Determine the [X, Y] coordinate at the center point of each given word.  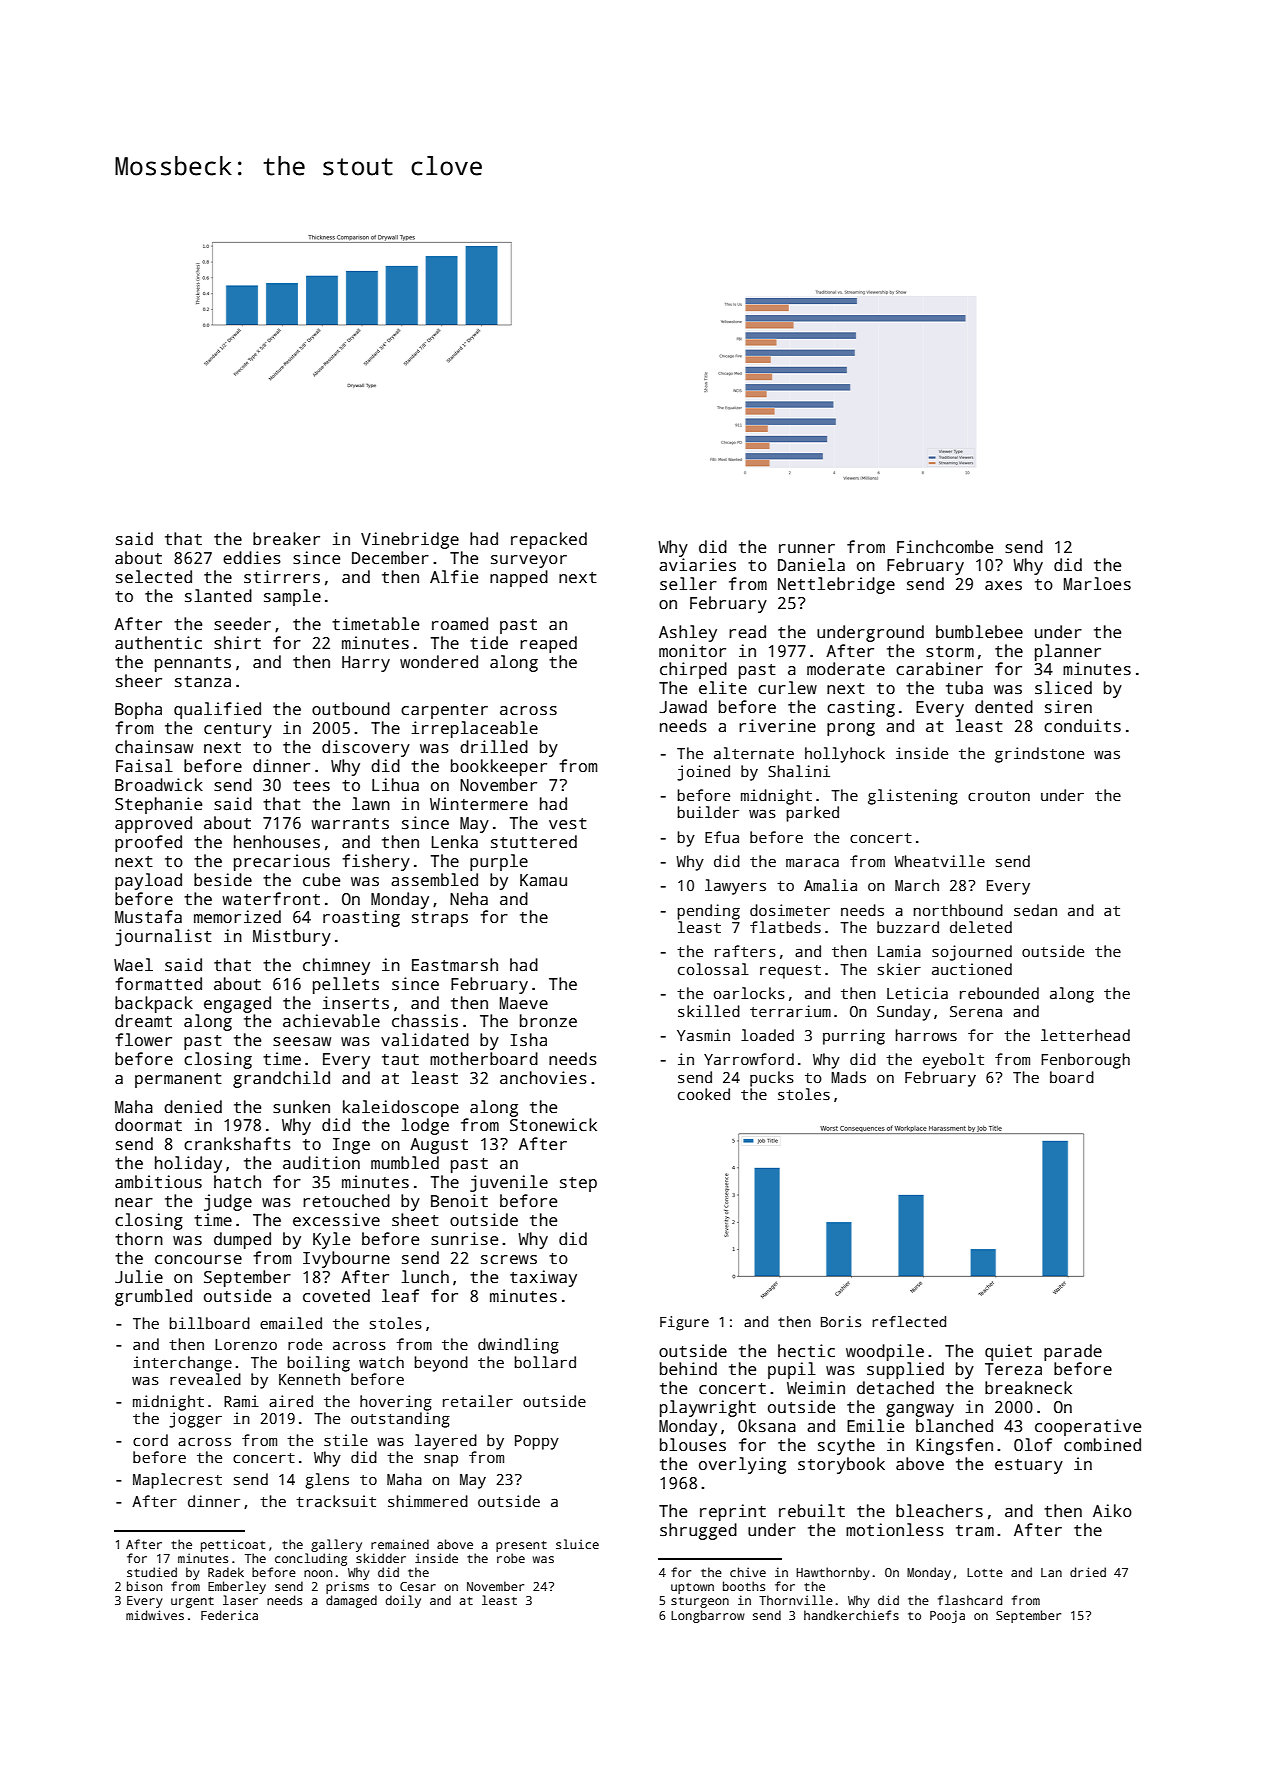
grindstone [1039, 755]
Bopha [138, 710]
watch [381, 1362]
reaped [548, 644]
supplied [905, 1370]
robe [511, 1558]
